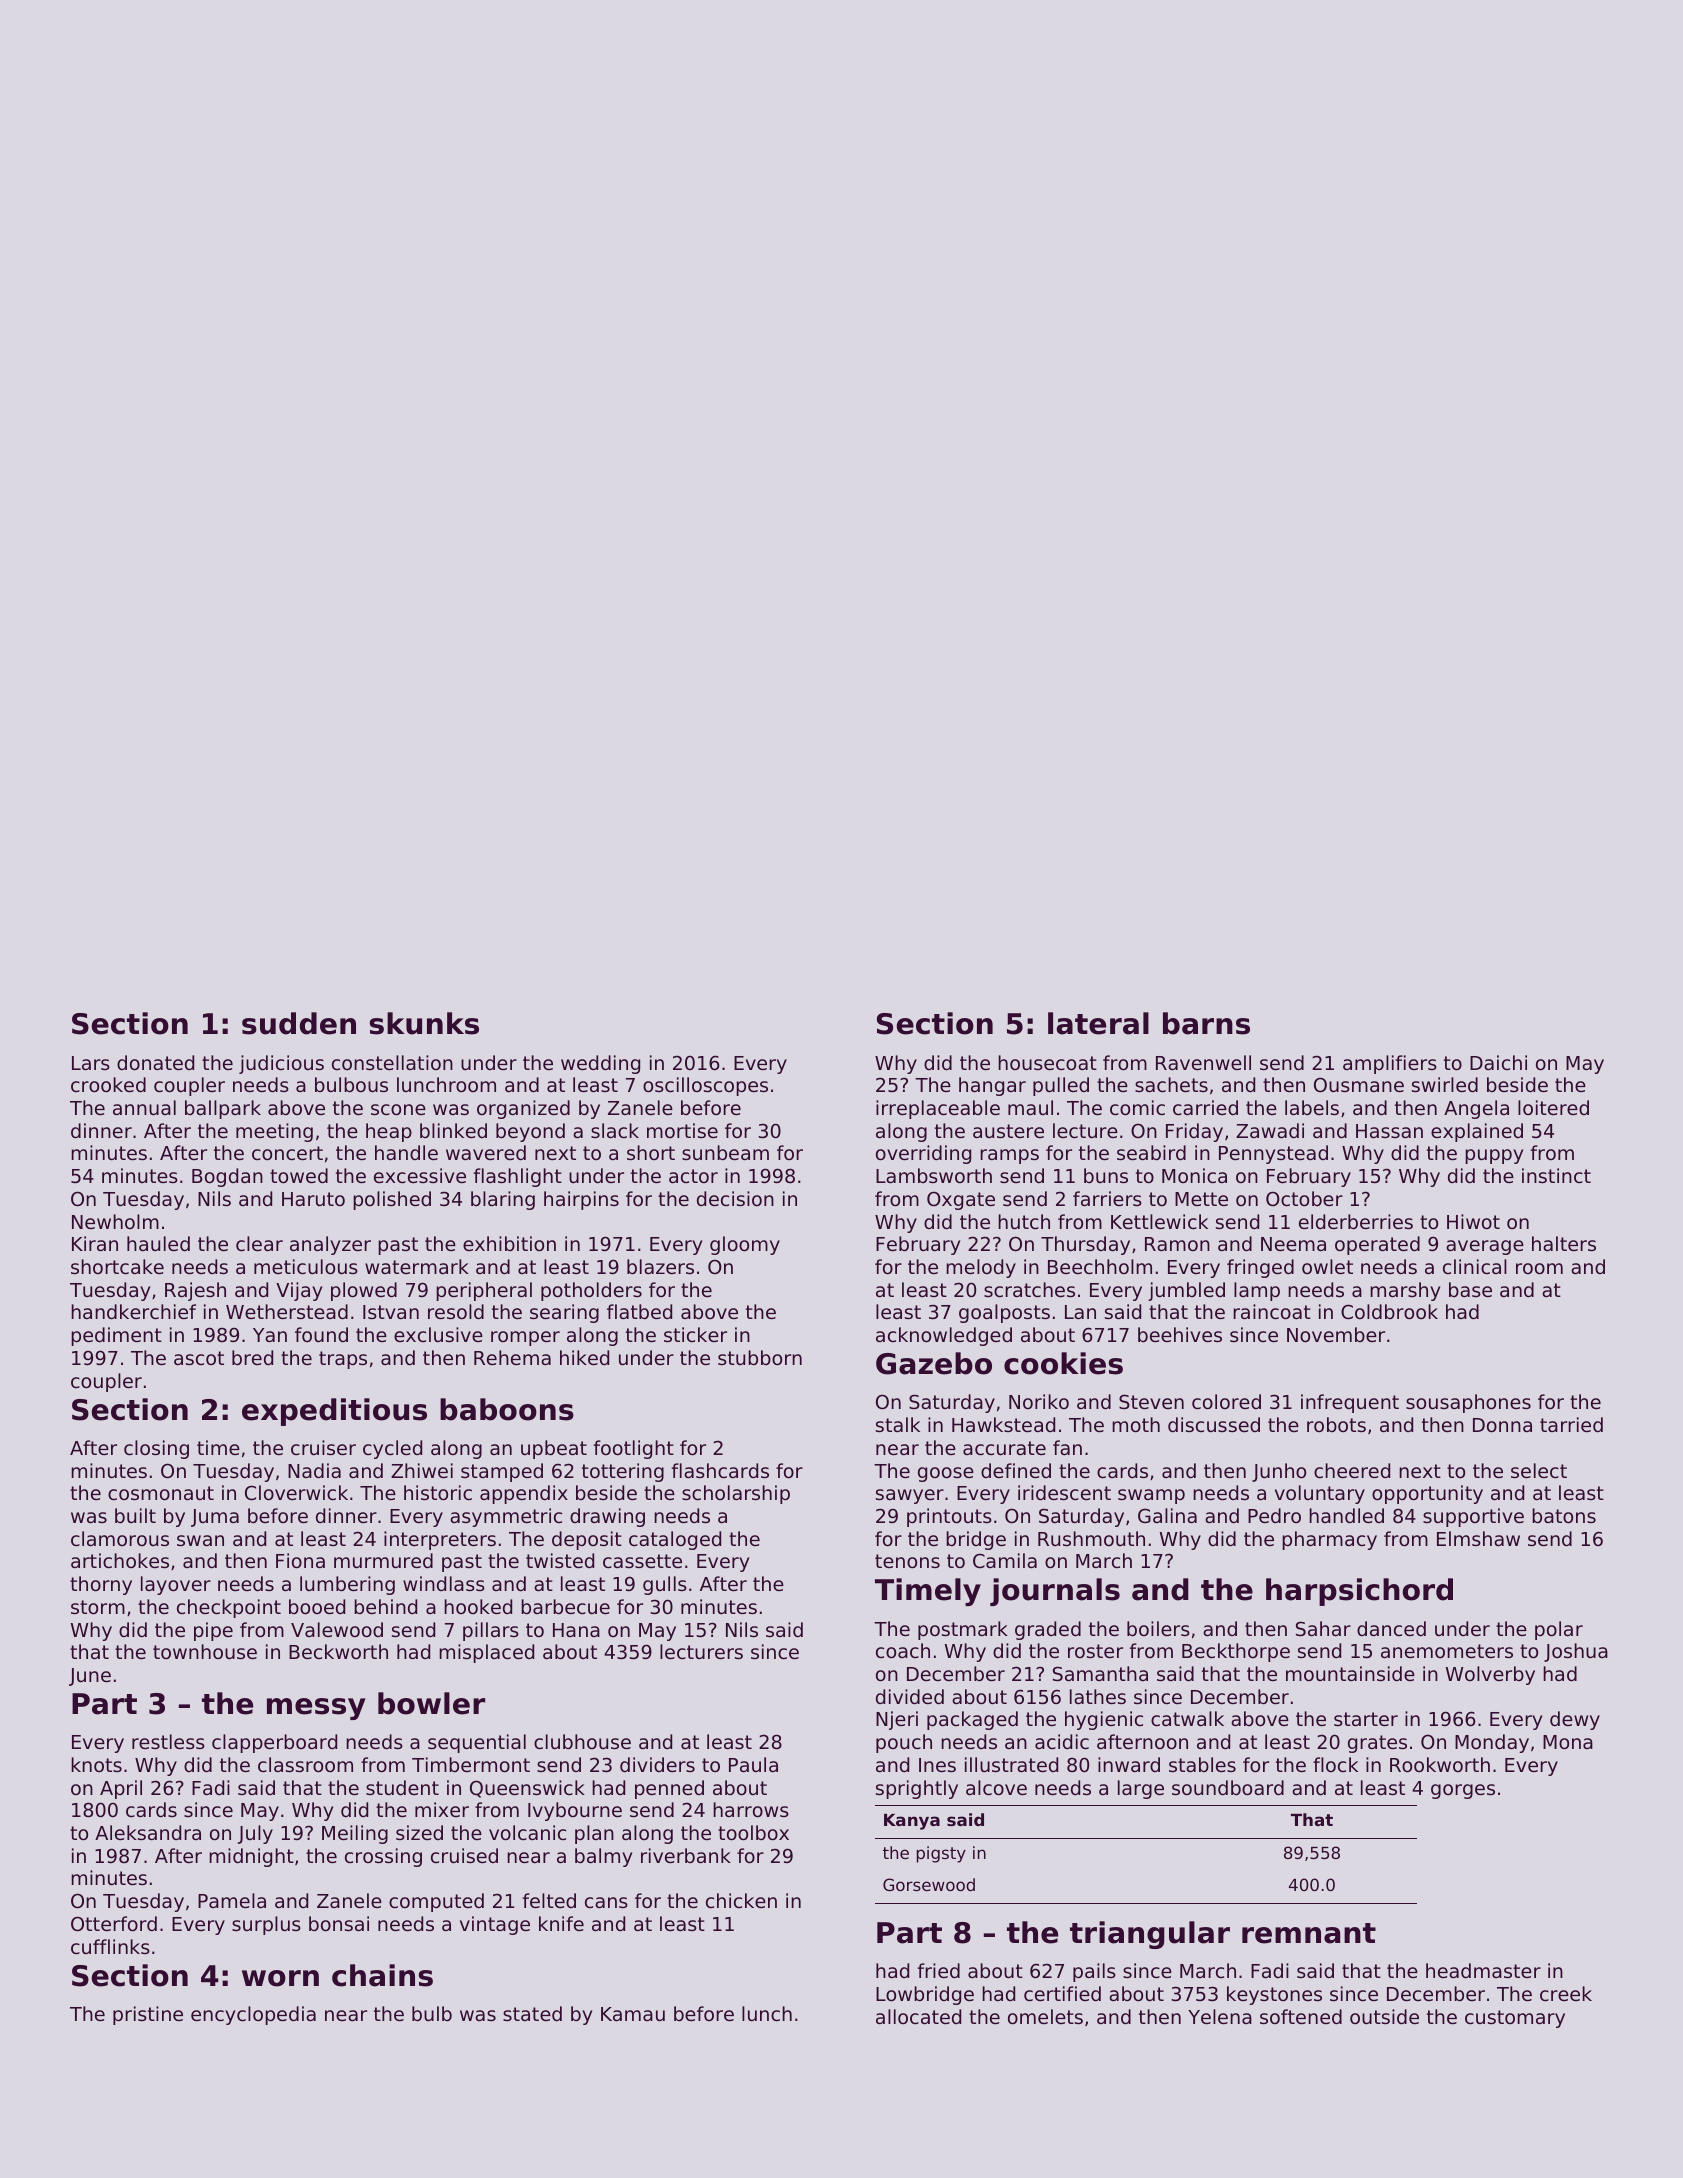  What do you see at coordinates (1515, 2019) in the screenshot?
I see `customary` at bounding box center [1515, 2019].
